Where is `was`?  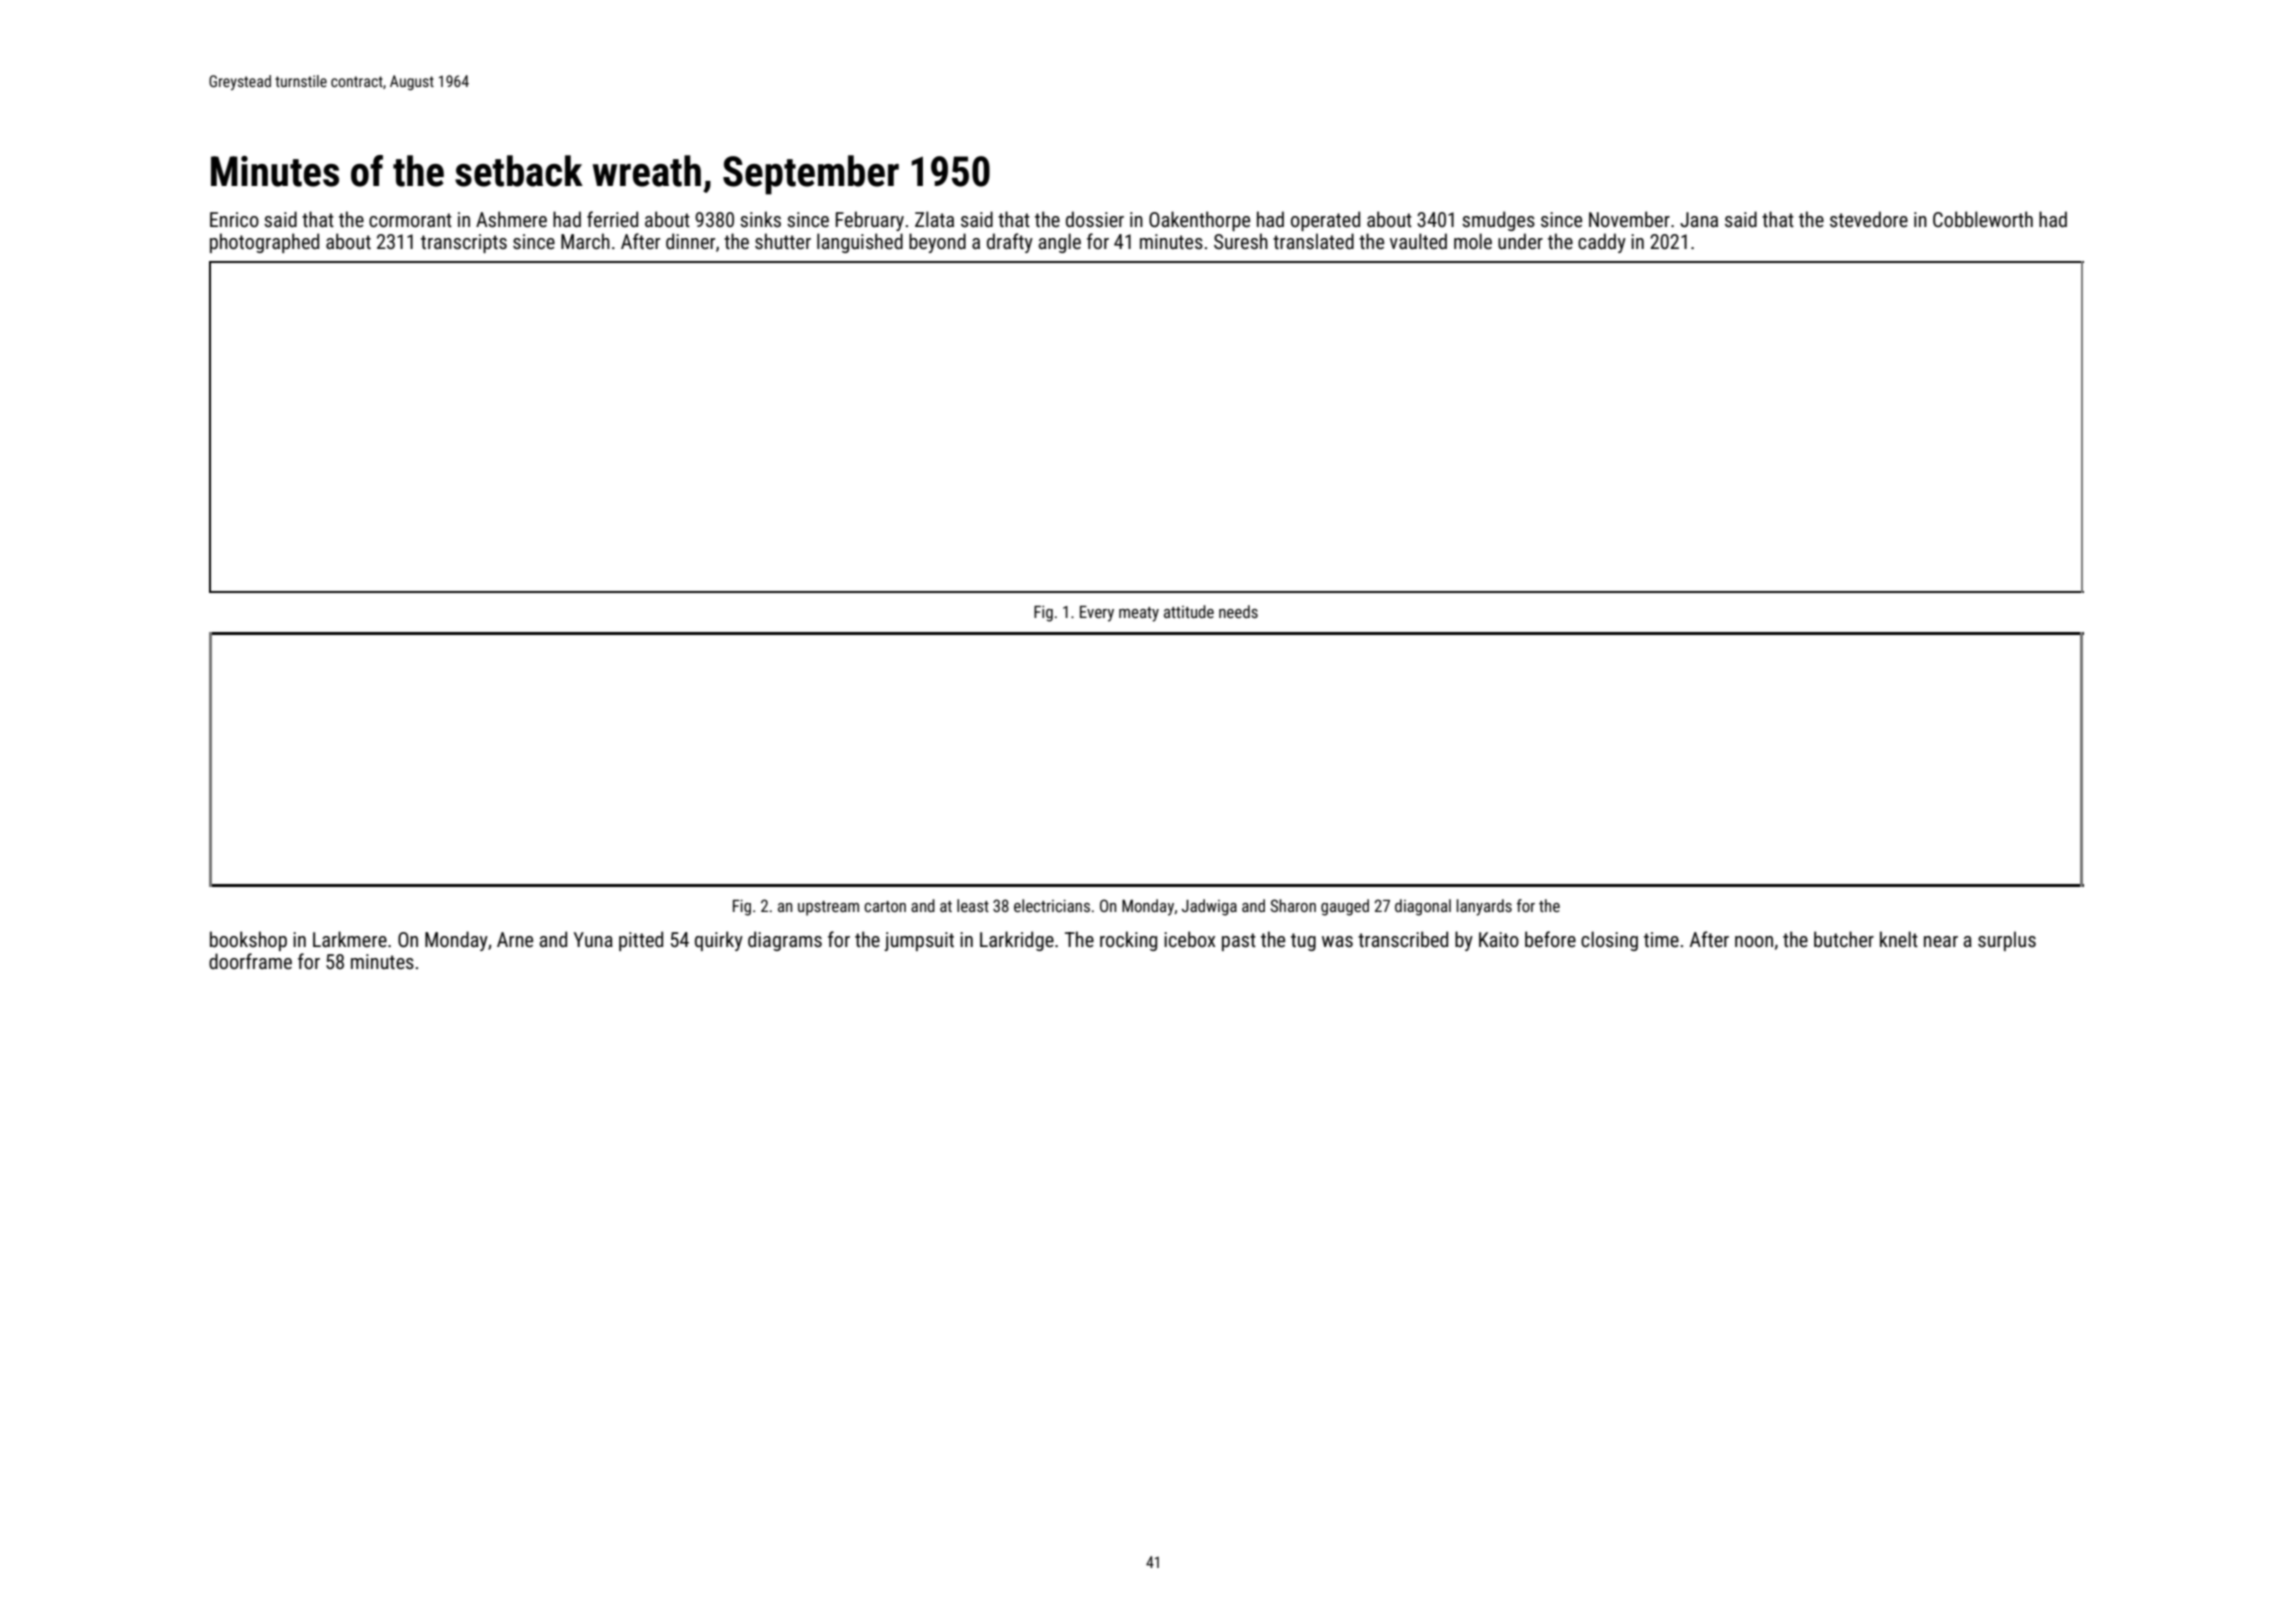 was is located at coordinates (1337, 941).
